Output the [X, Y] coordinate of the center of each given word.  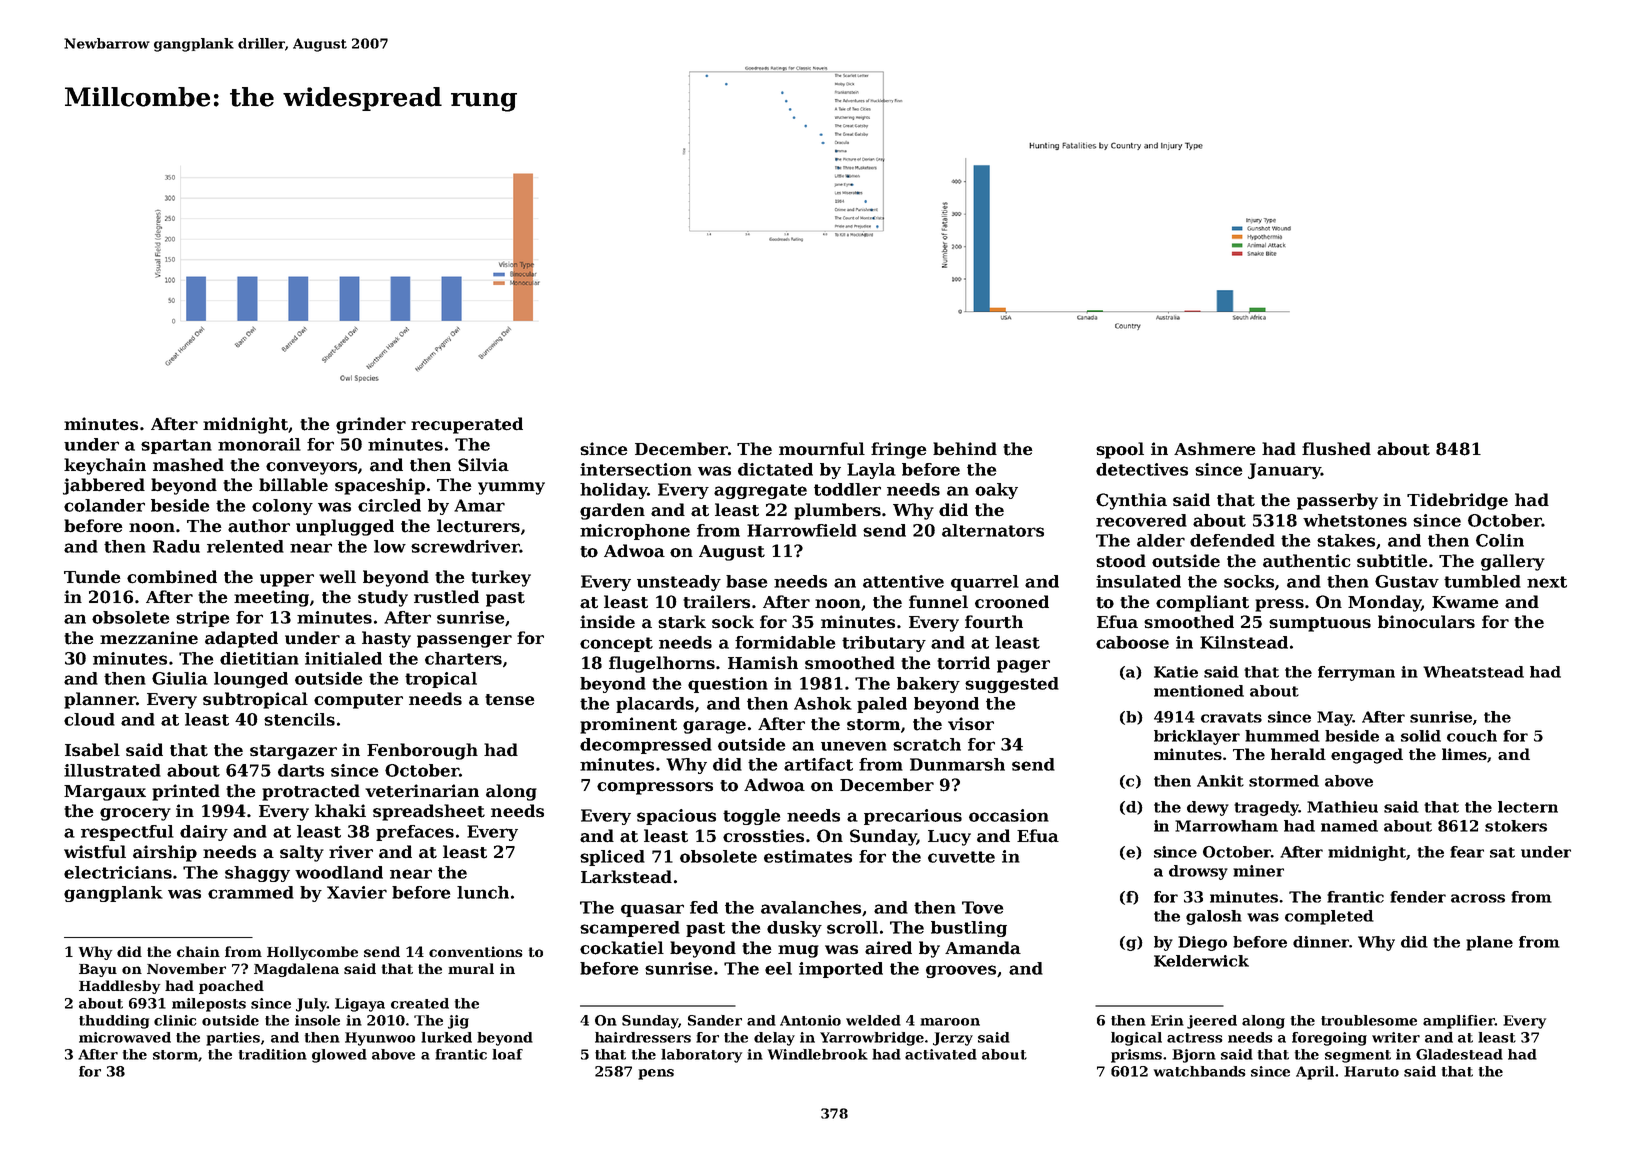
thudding [114, 1022]
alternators [993, 530]
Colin [1500, 540]
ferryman [1356, 673]
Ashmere [1215, 449]
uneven [854, 746]
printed [186, 792]
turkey [501, 578]
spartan [176, 446]
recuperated [467, 425]
